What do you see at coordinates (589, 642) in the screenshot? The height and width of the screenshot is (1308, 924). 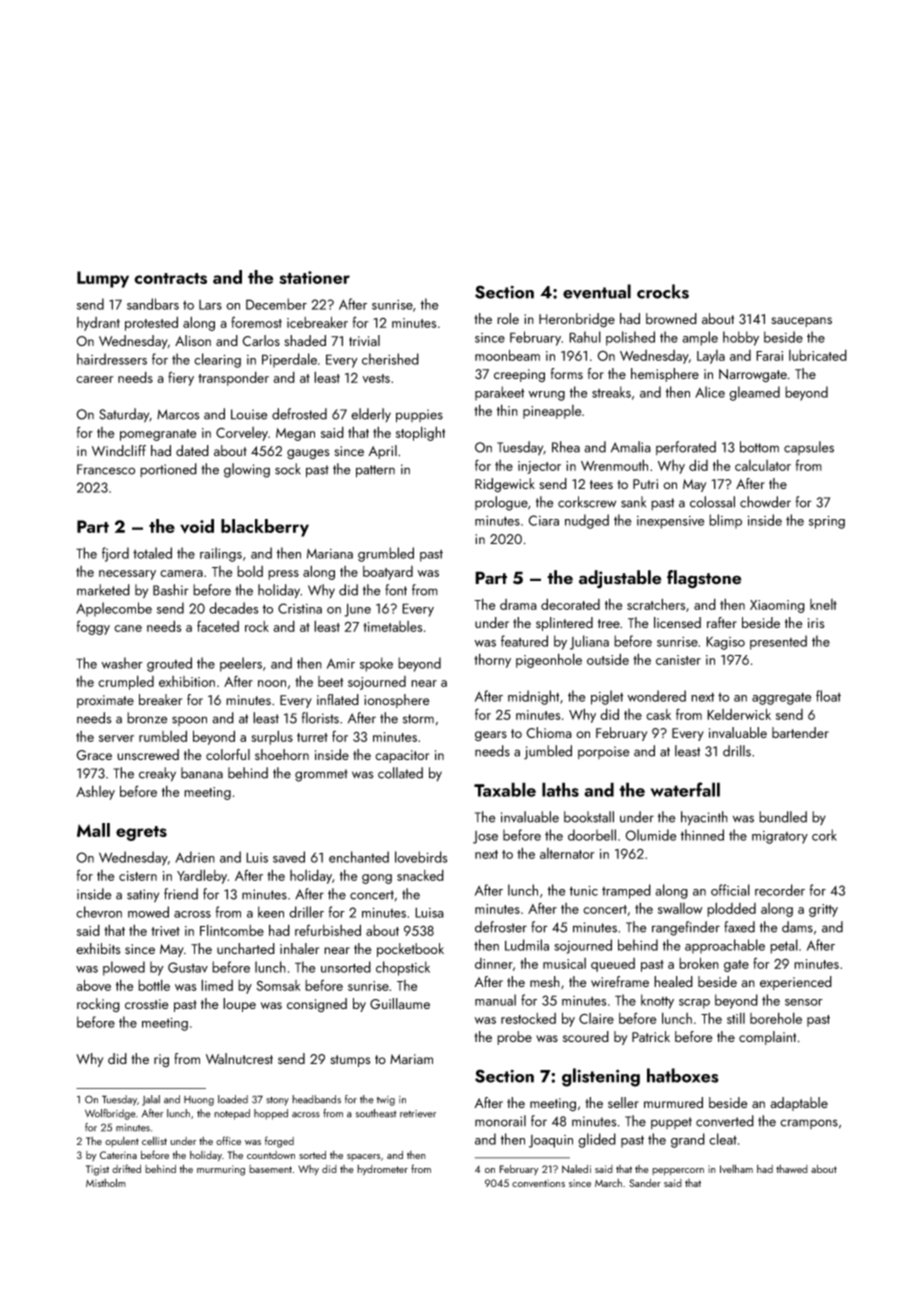 I see `Juliana` at bounding box center [589, 642].
